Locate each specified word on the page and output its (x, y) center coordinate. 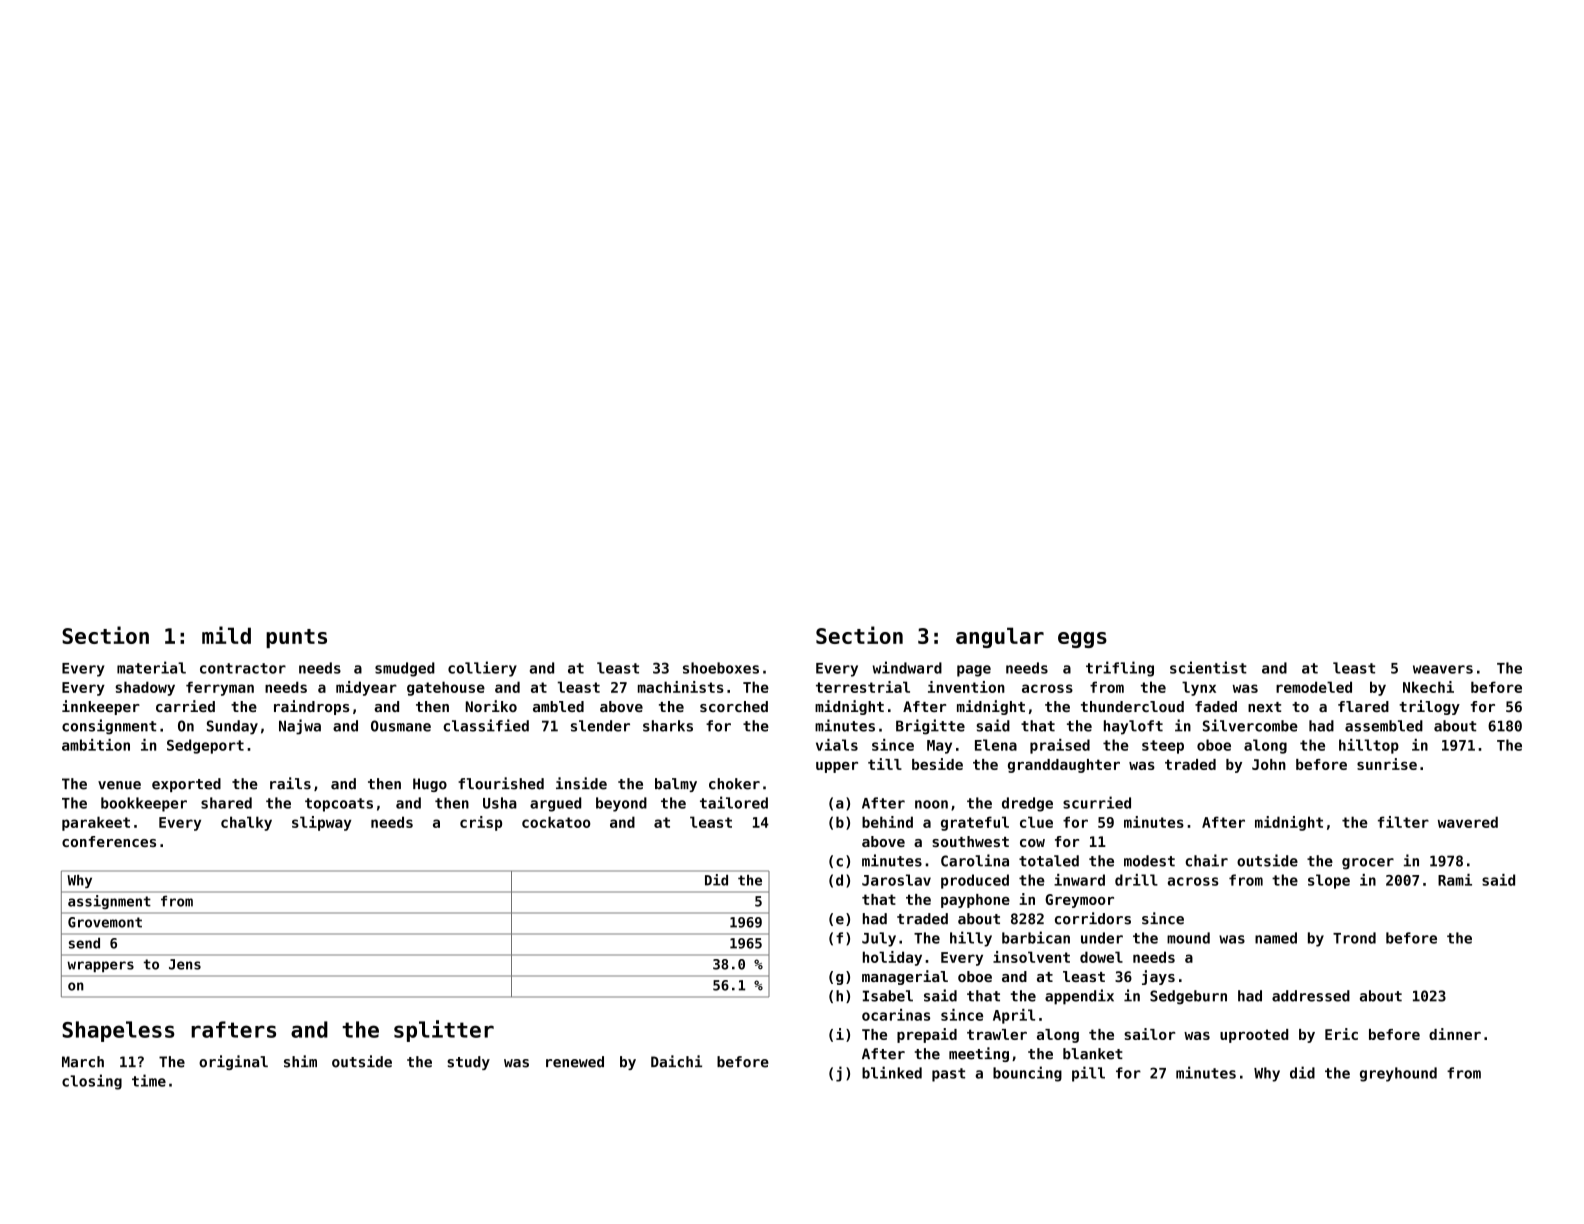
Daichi (676, 1061)
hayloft (1133, 727)
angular (1000, 637)
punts (296, 638)
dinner (1455, 1034)
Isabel (888, 996)
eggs (1082, 640)
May (939, 747)
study (468, 1063)
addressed (1311, 996)
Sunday (232, 727)
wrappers (100, 966)
